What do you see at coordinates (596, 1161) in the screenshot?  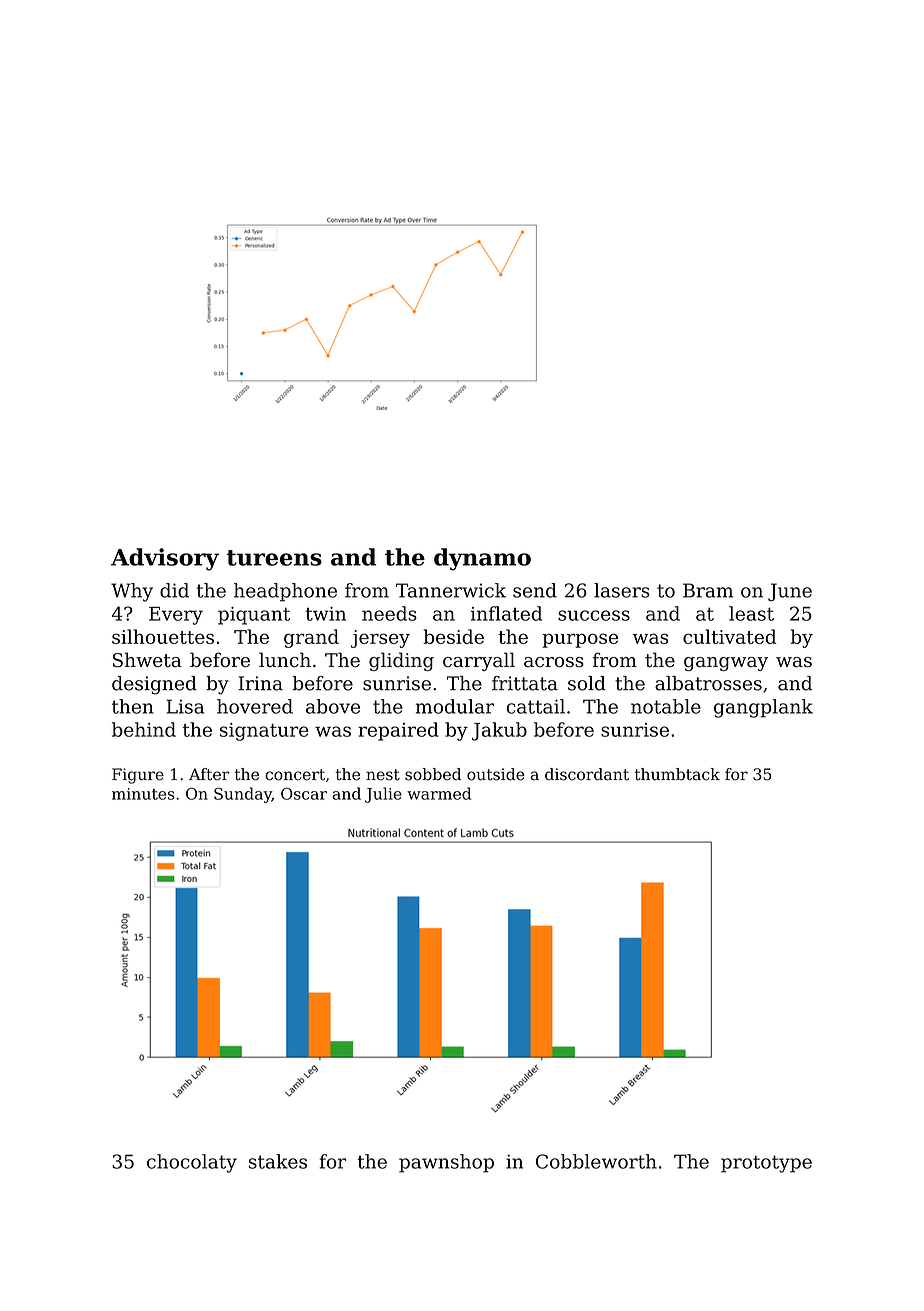 I see `Cobbleworth` at bounding box center [596, 1161].
